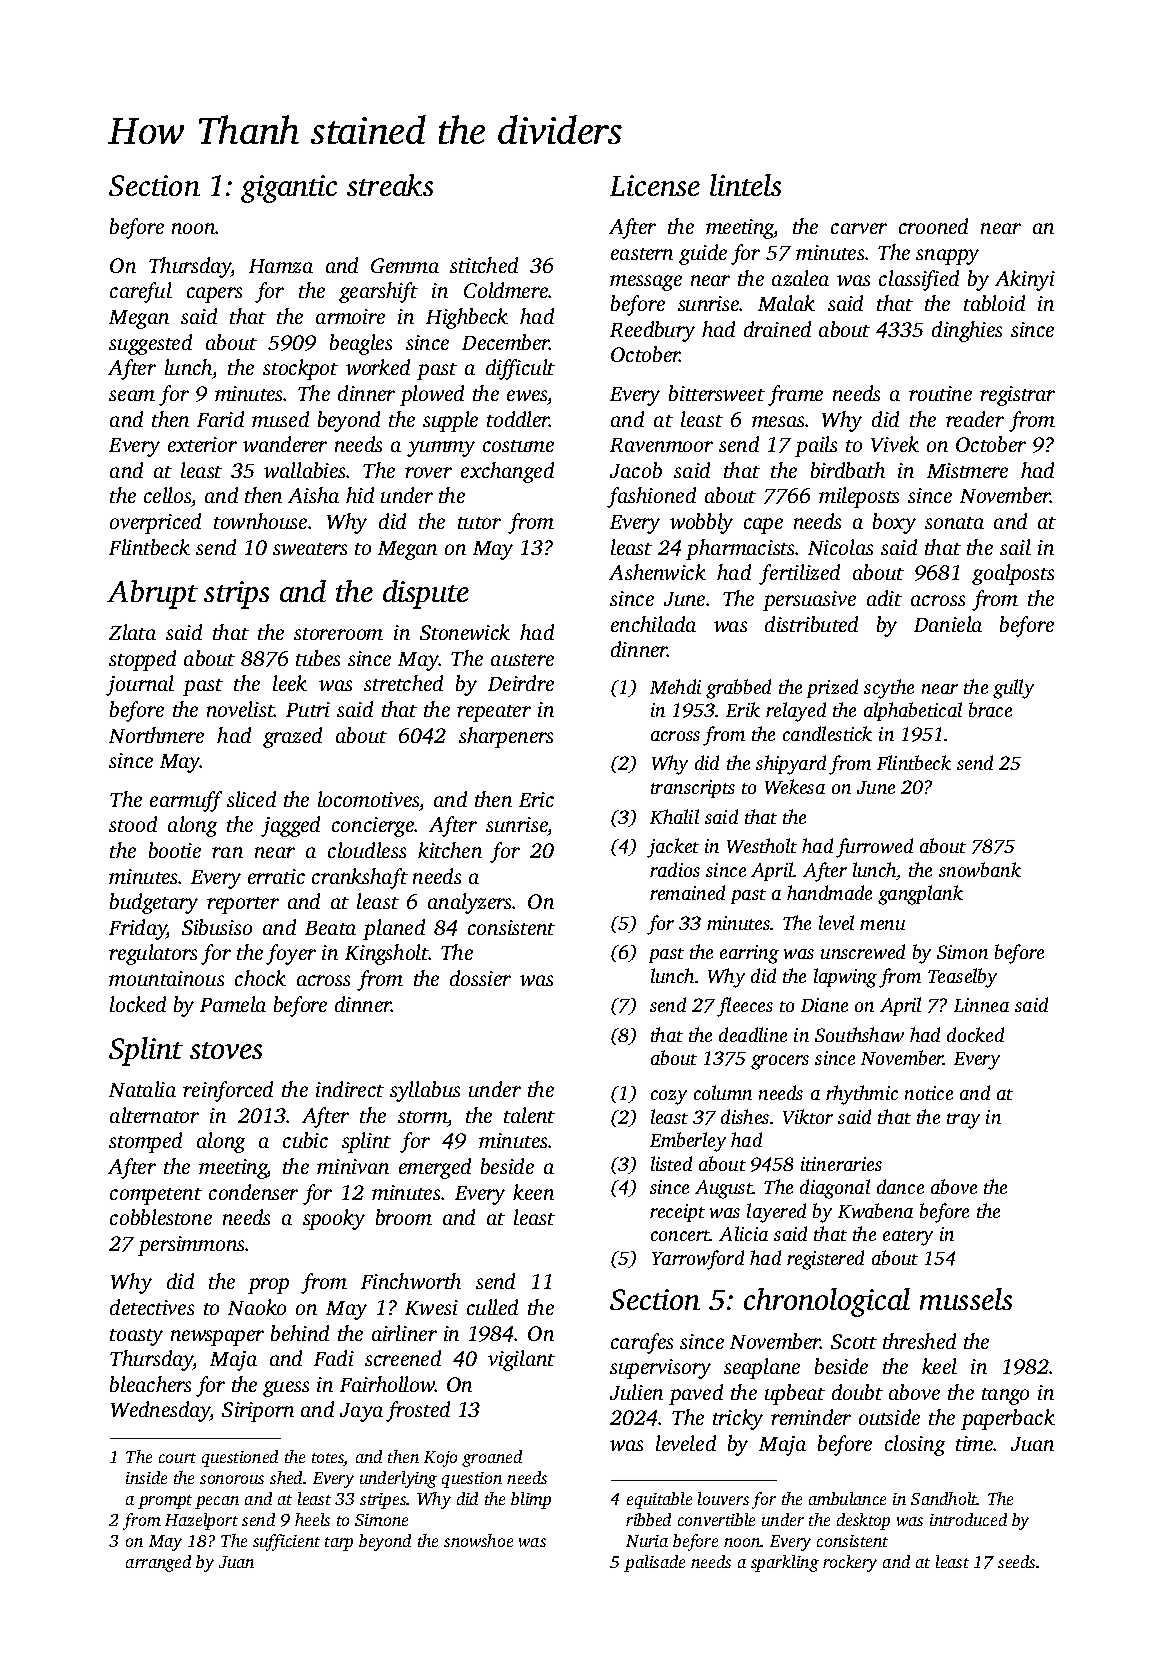  I want to click on syllabus, so click(425, 1091).
